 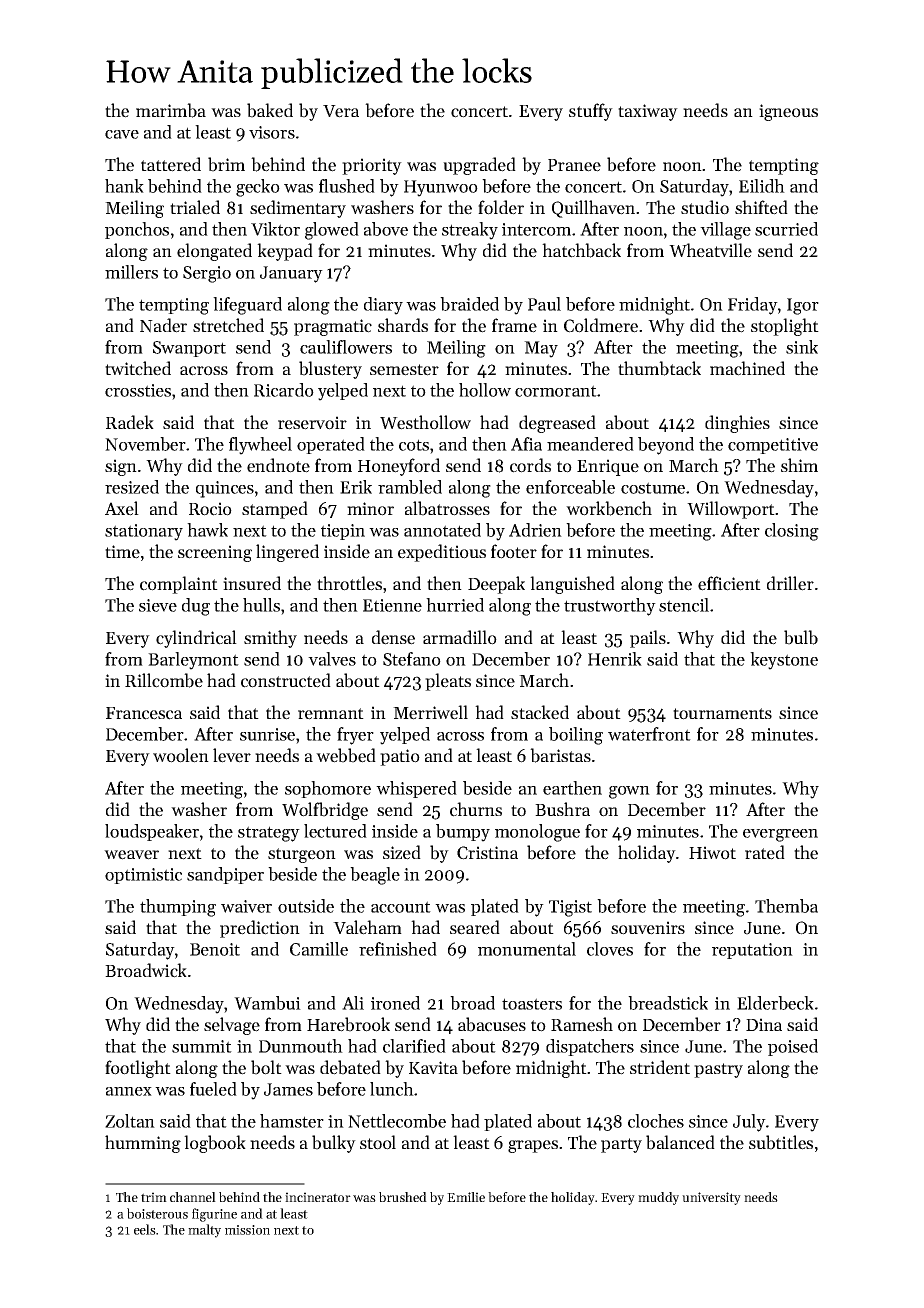 What do you see at coordinates (247, 1230) in the screenshot?
I see `mission` at bounding box center [247, 1230].
